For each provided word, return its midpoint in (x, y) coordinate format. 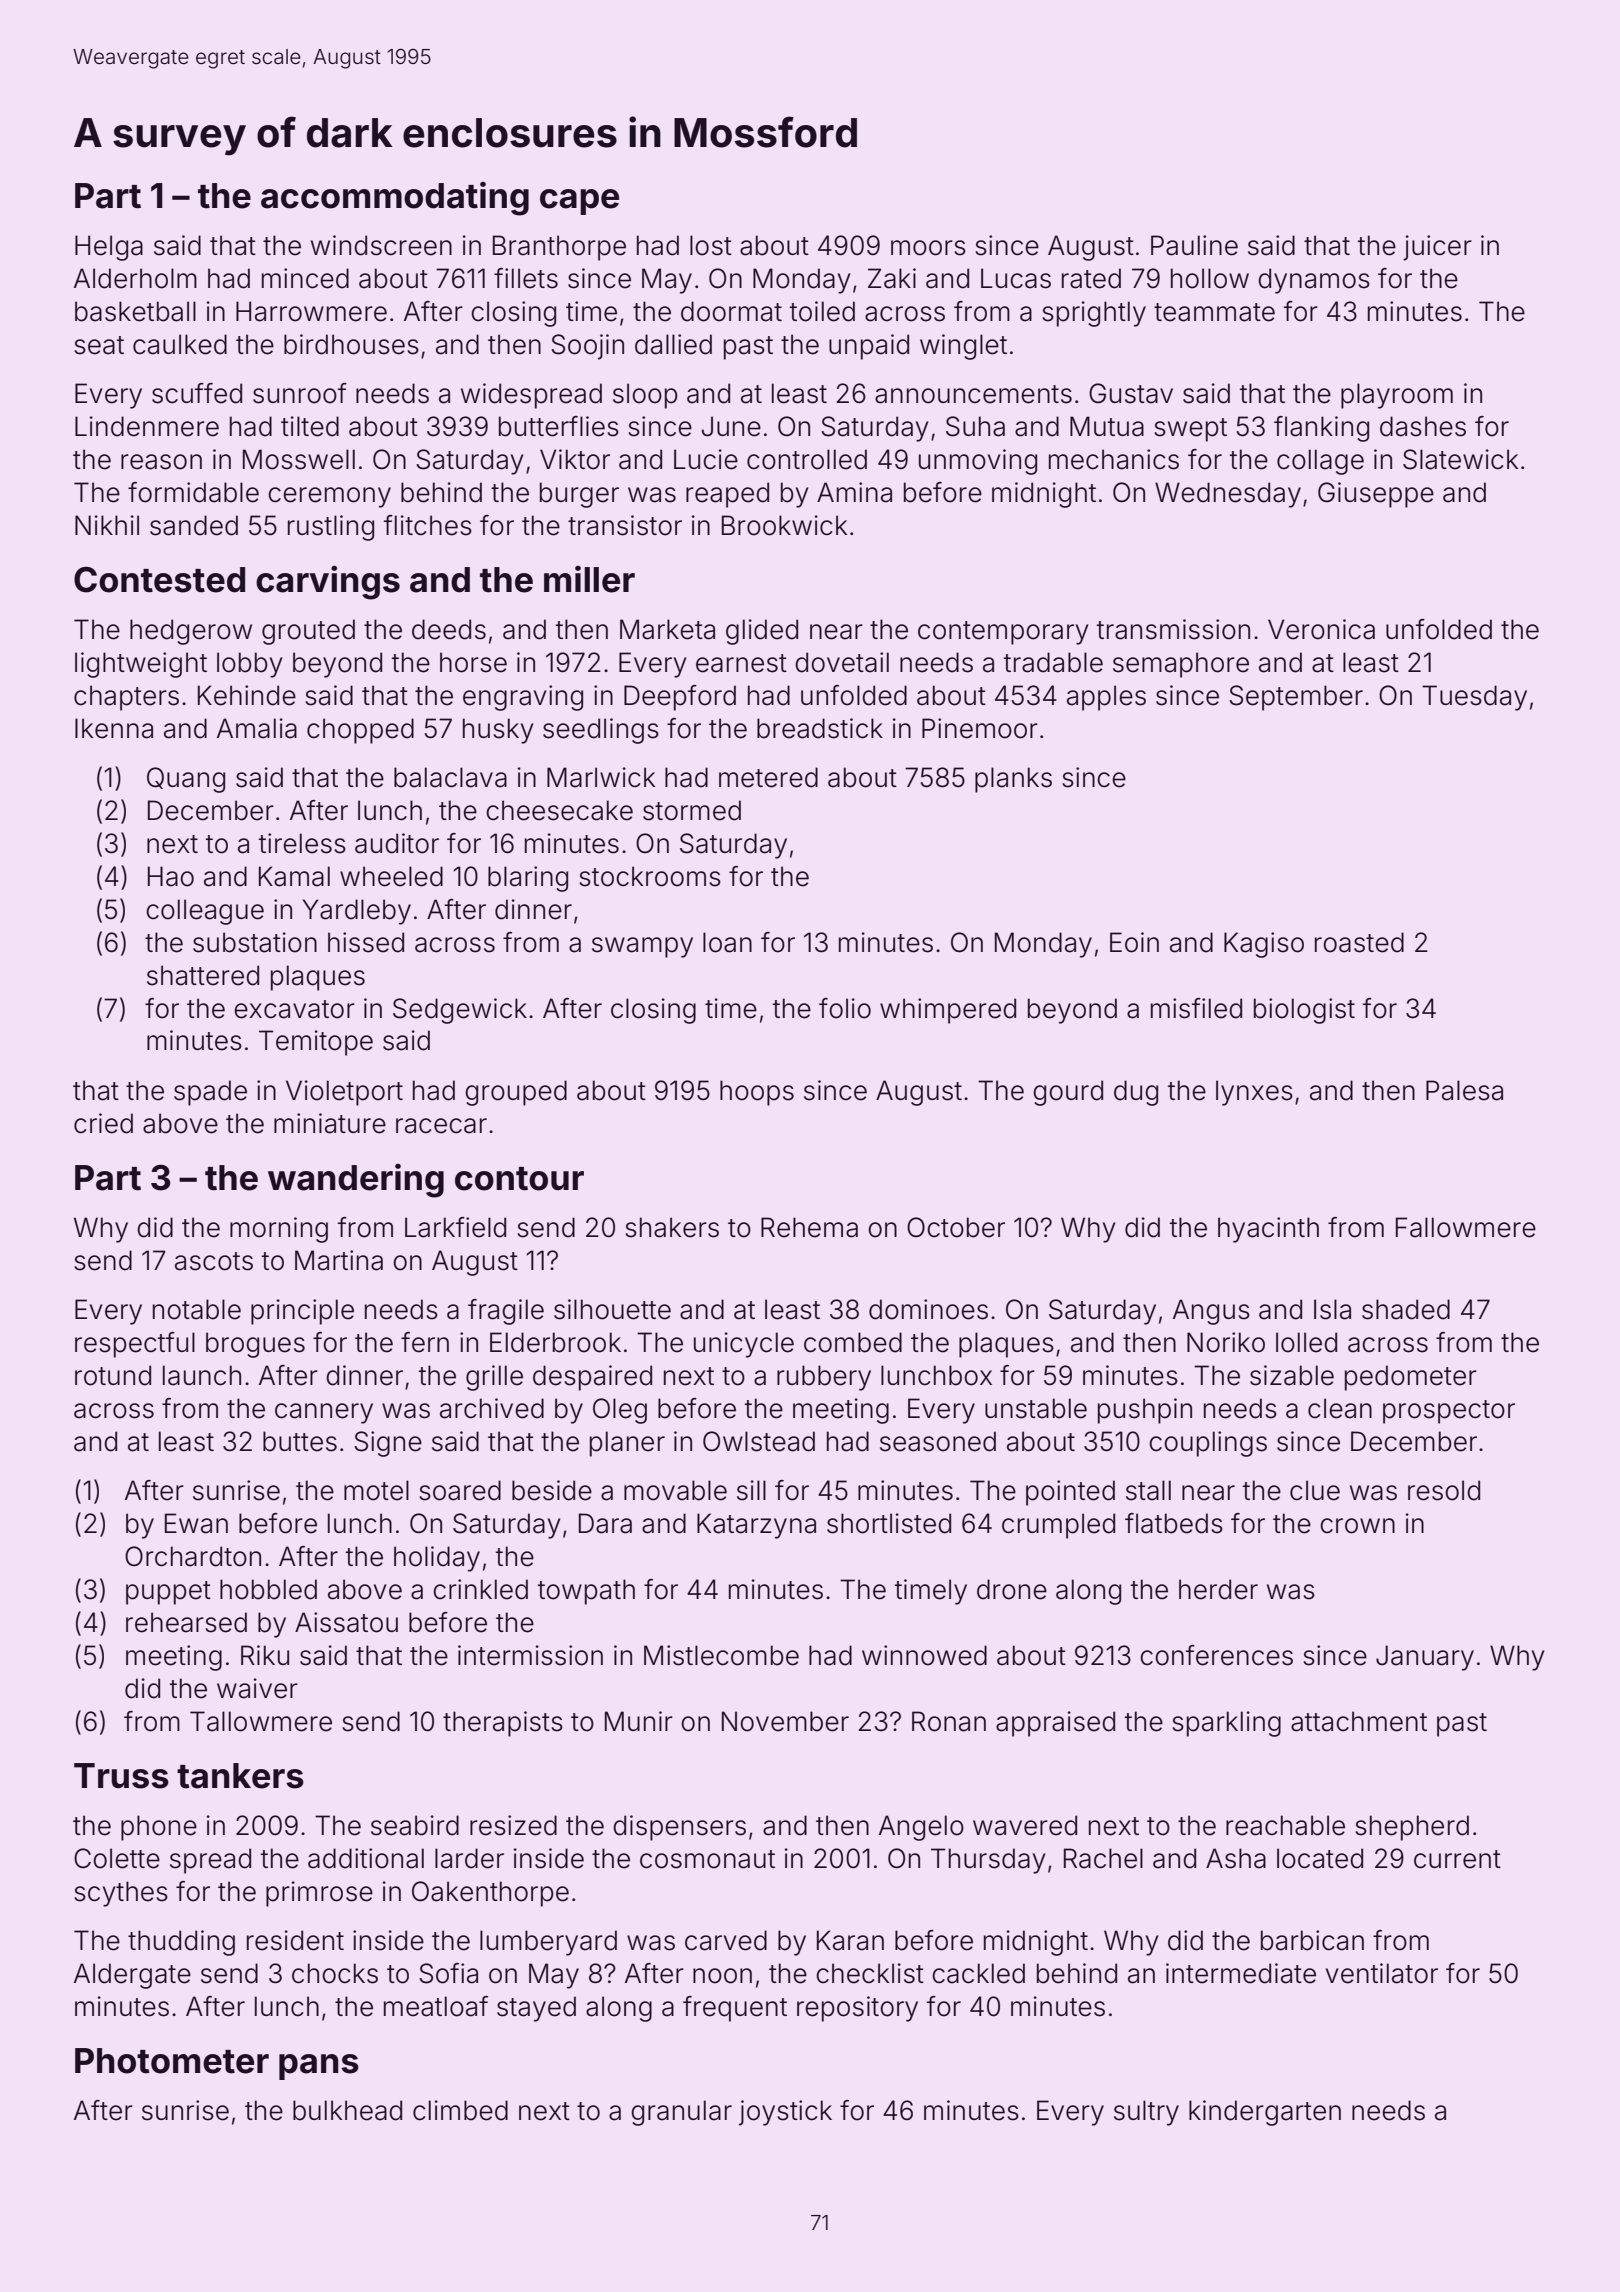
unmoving (978, 462)
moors (928, 248)
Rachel (1103, 1858)
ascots (214, 1261)
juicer (1437, 248)
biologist (1304, 1011)
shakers (672, 1227)
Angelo (921, 1828)
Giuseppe (1376, 495)
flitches (428, 525)
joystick (785, 2113)
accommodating (395, 199)
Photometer (172, 2061)
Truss (121, 1776)
